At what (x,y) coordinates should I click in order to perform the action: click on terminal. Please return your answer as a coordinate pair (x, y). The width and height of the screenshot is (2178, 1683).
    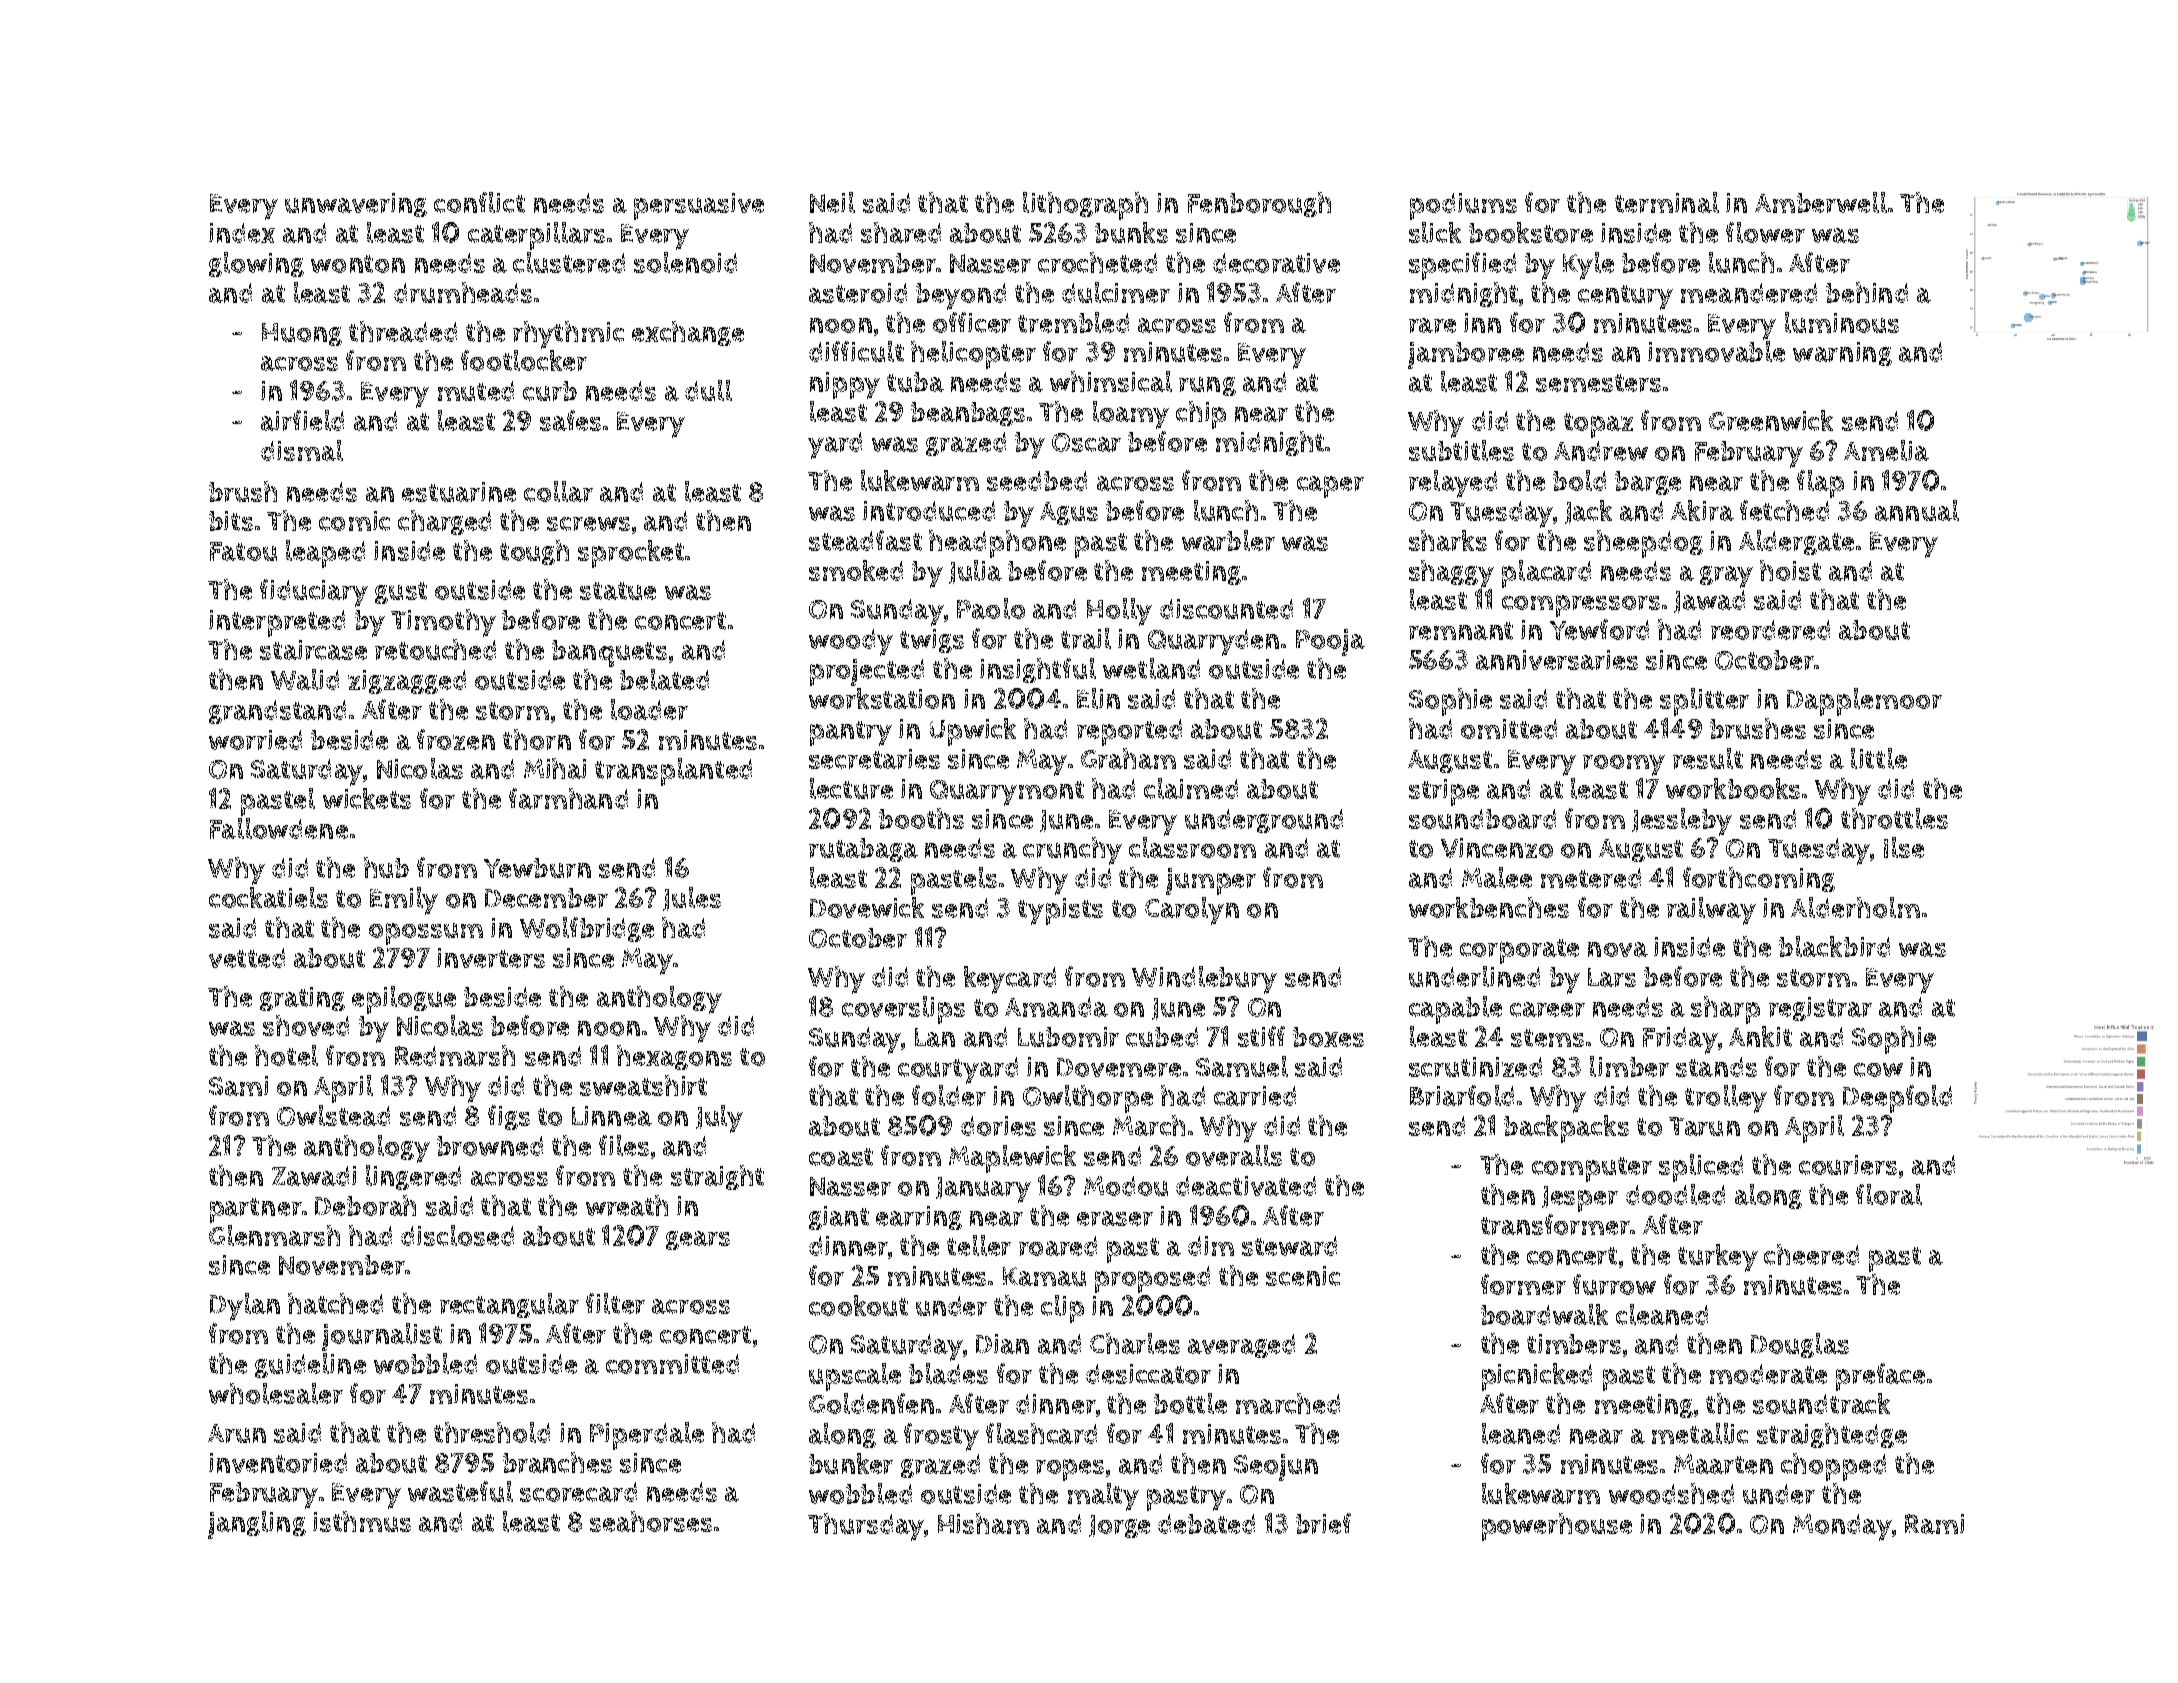
    Looking at the image, I should click on (1667, 202).
